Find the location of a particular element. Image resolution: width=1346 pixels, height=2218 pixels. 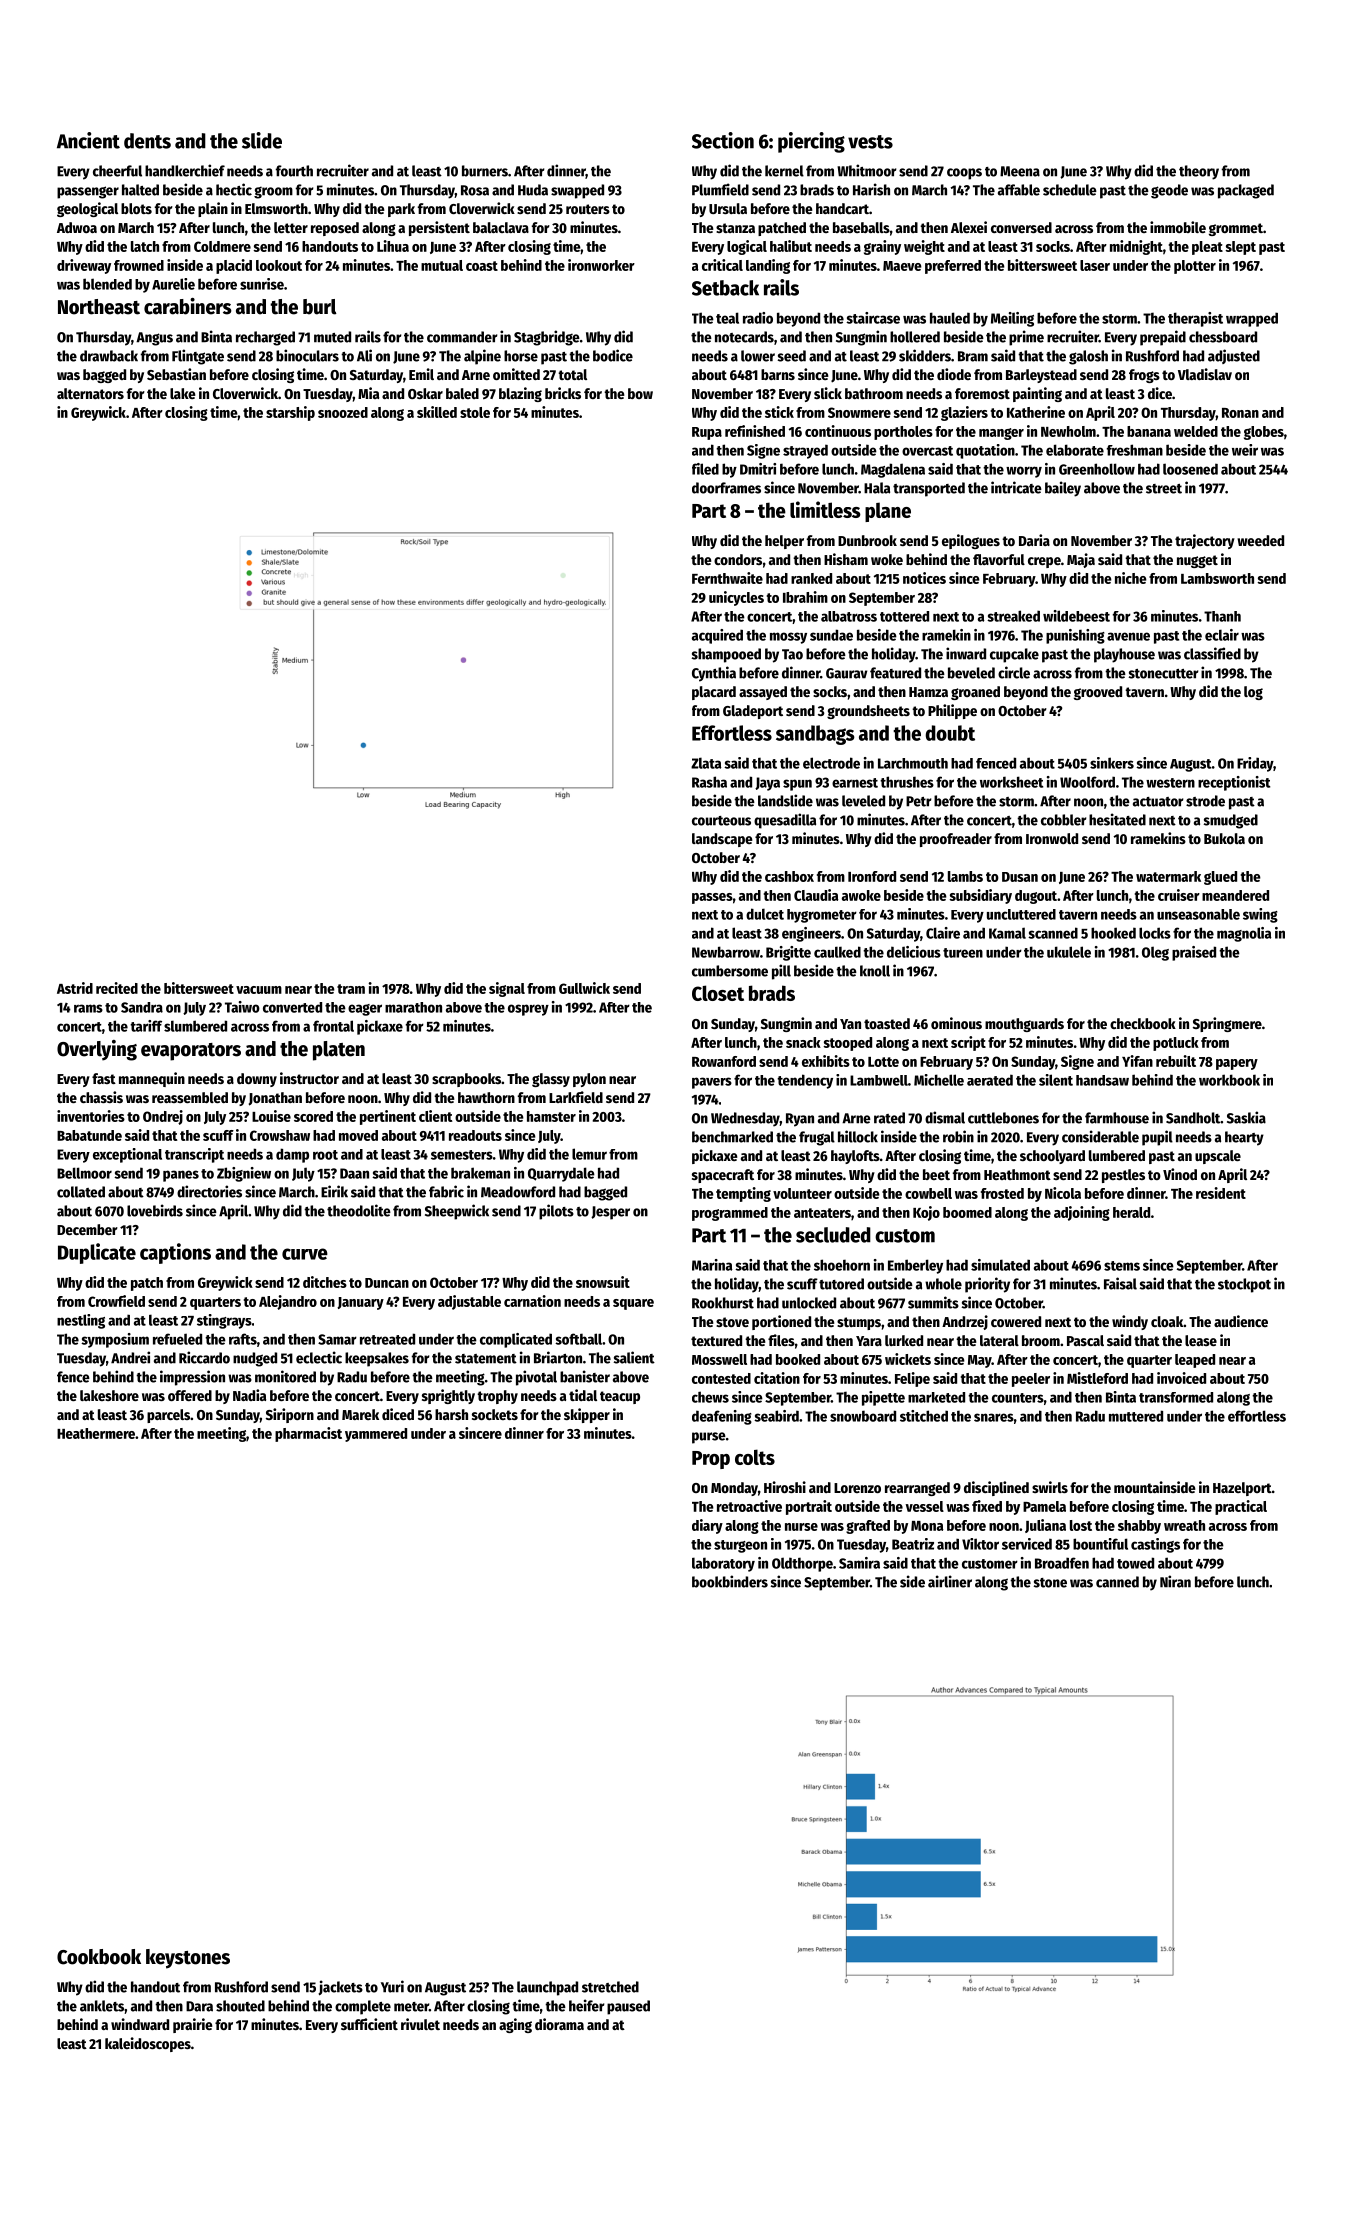

windward is located at coordinates (140, 2024).
